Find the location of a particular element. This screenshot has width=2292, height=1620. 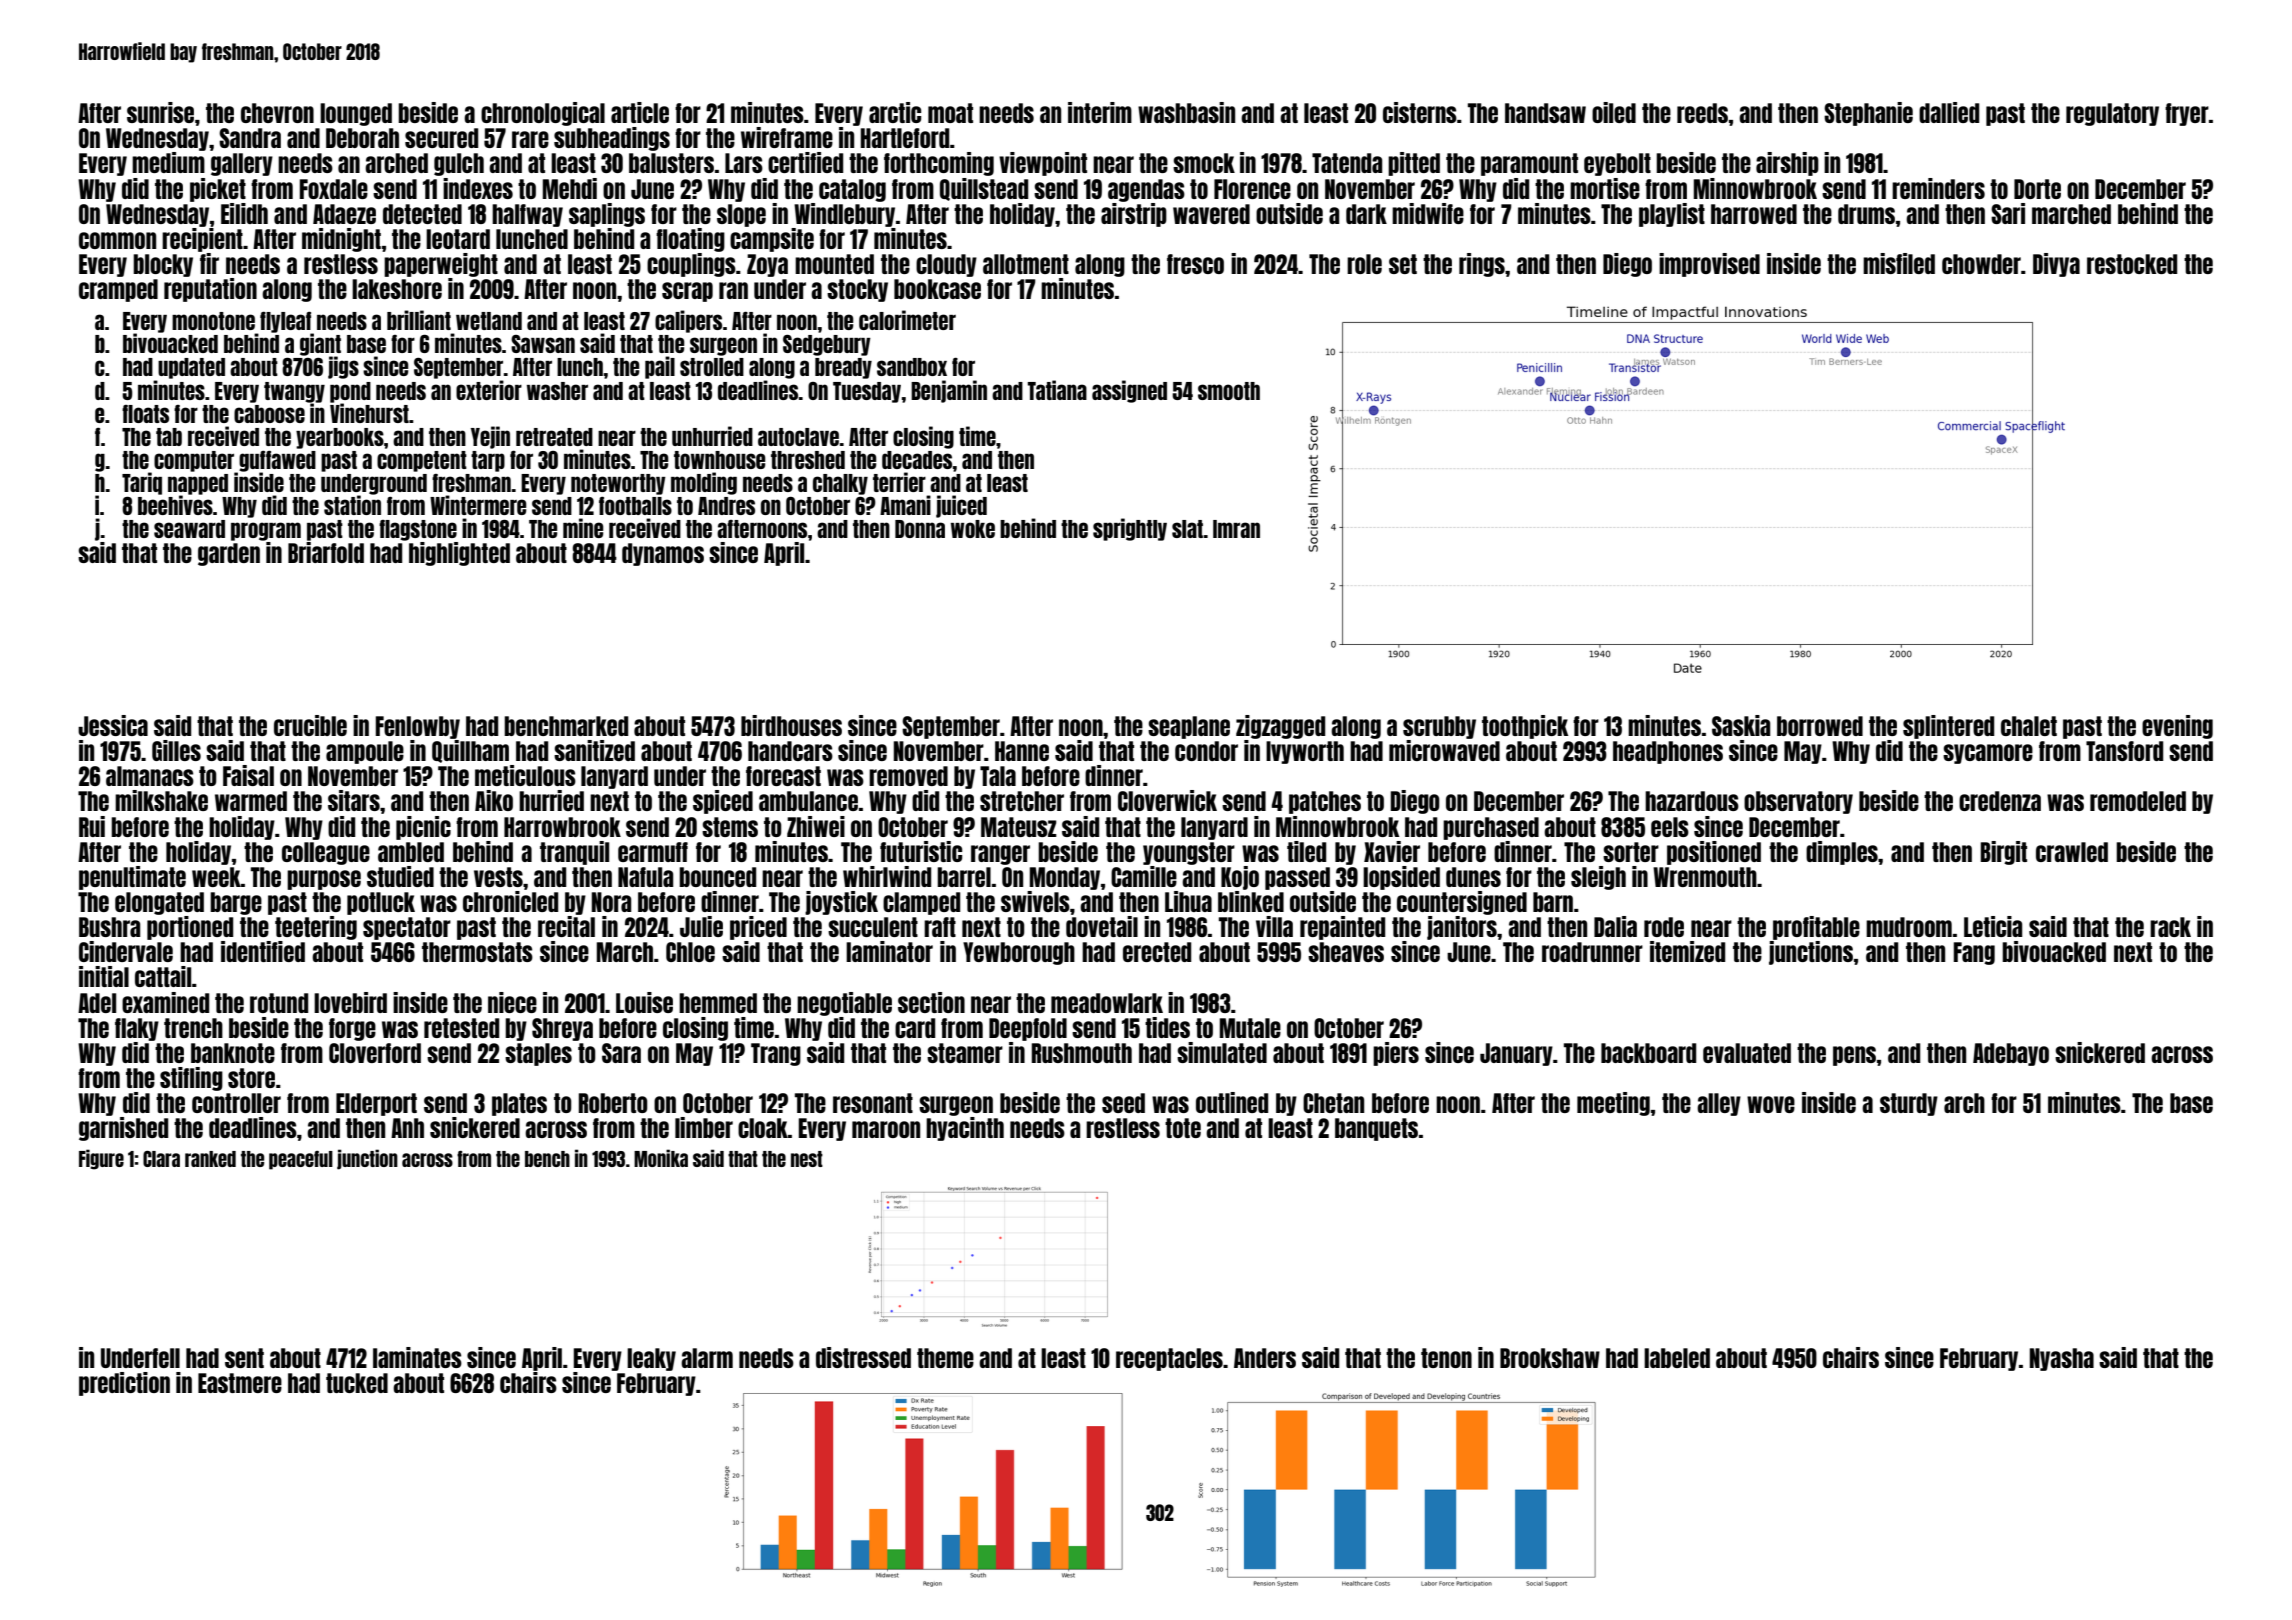

sent is located at coordinates (244, 1358).
